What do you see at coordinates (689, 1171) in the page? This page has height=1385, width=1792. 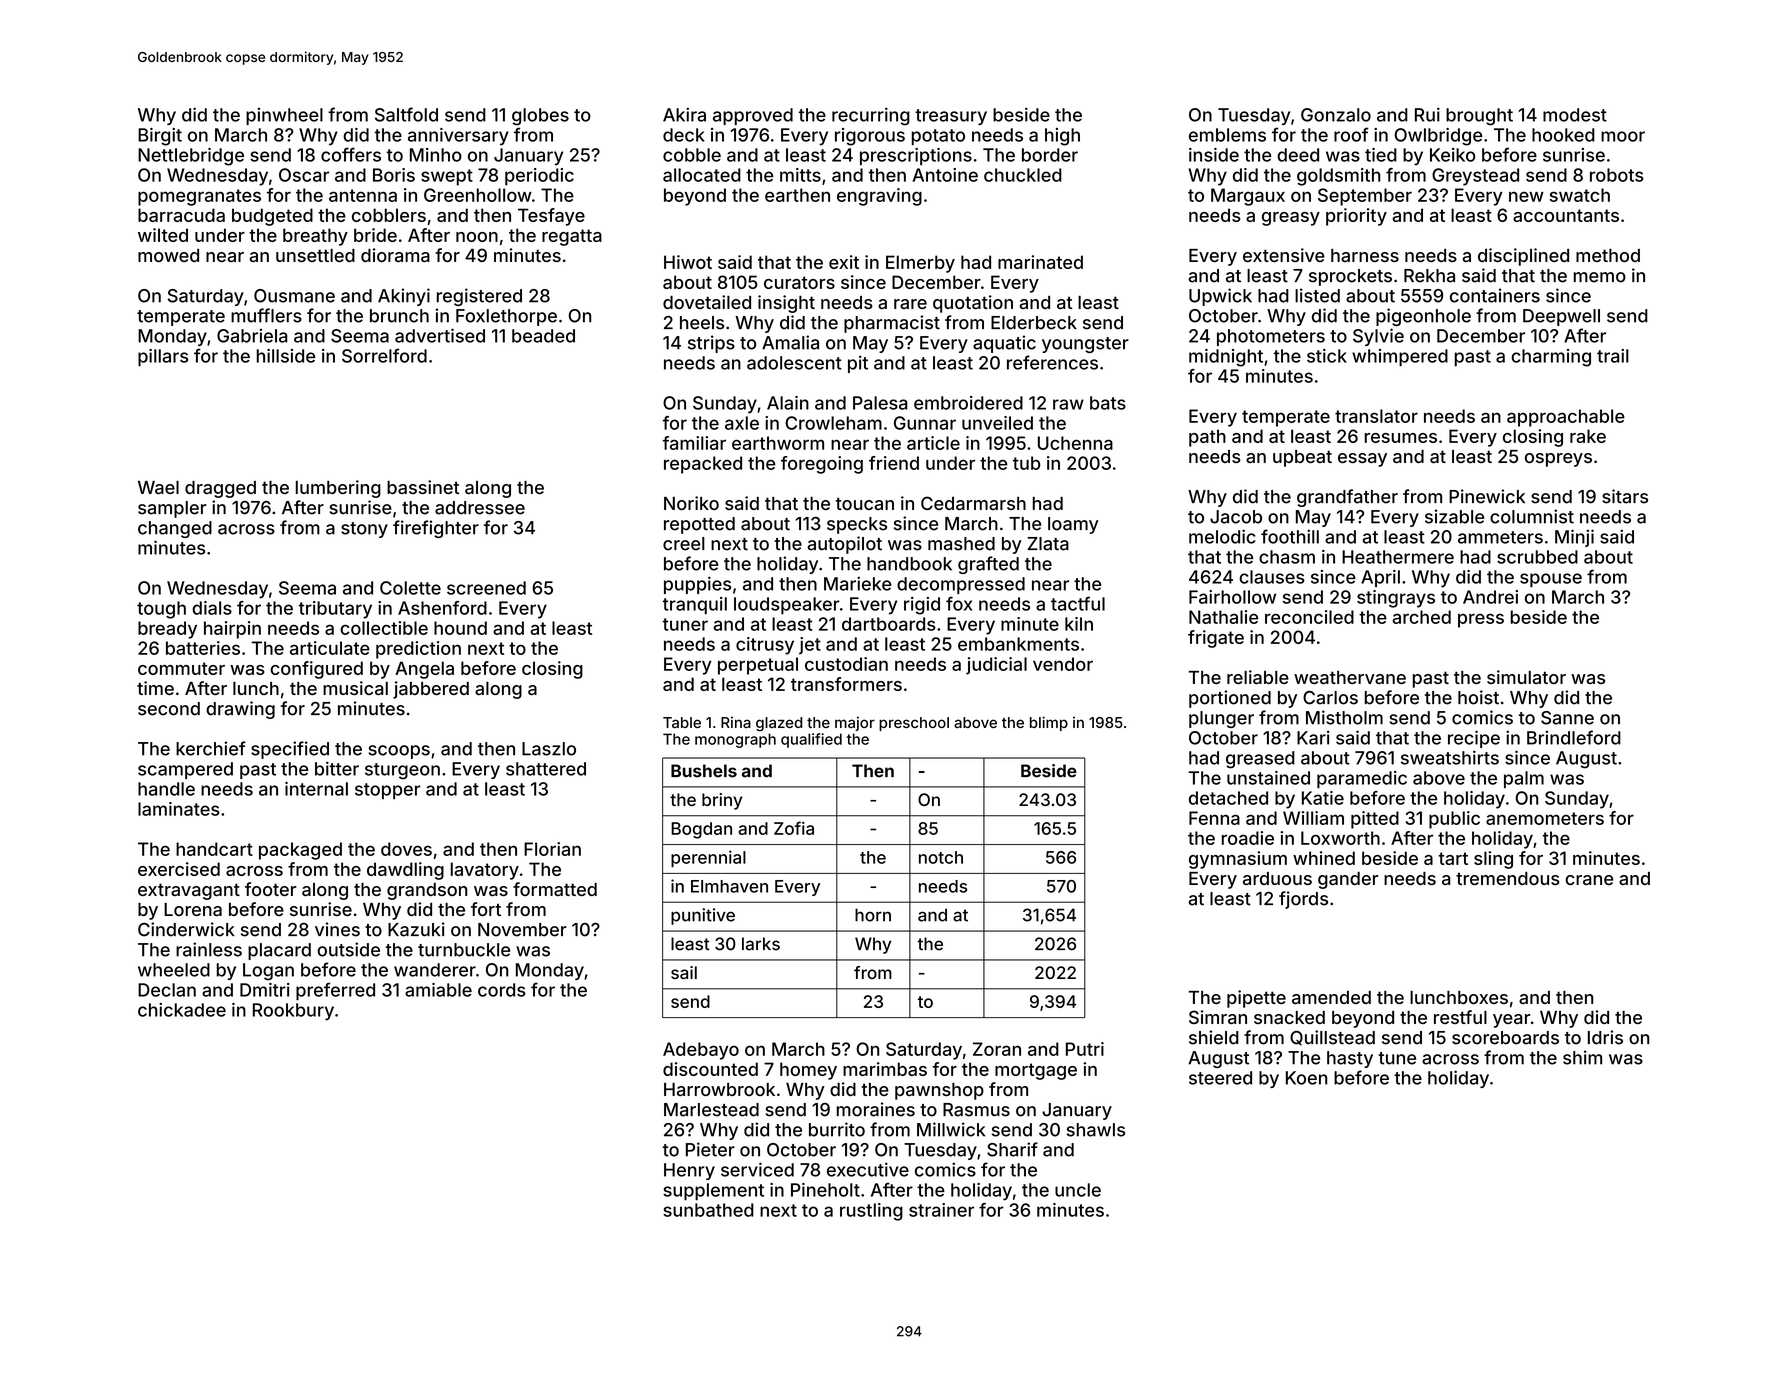 I see `Henry` at bounding box center [689, 1171].
